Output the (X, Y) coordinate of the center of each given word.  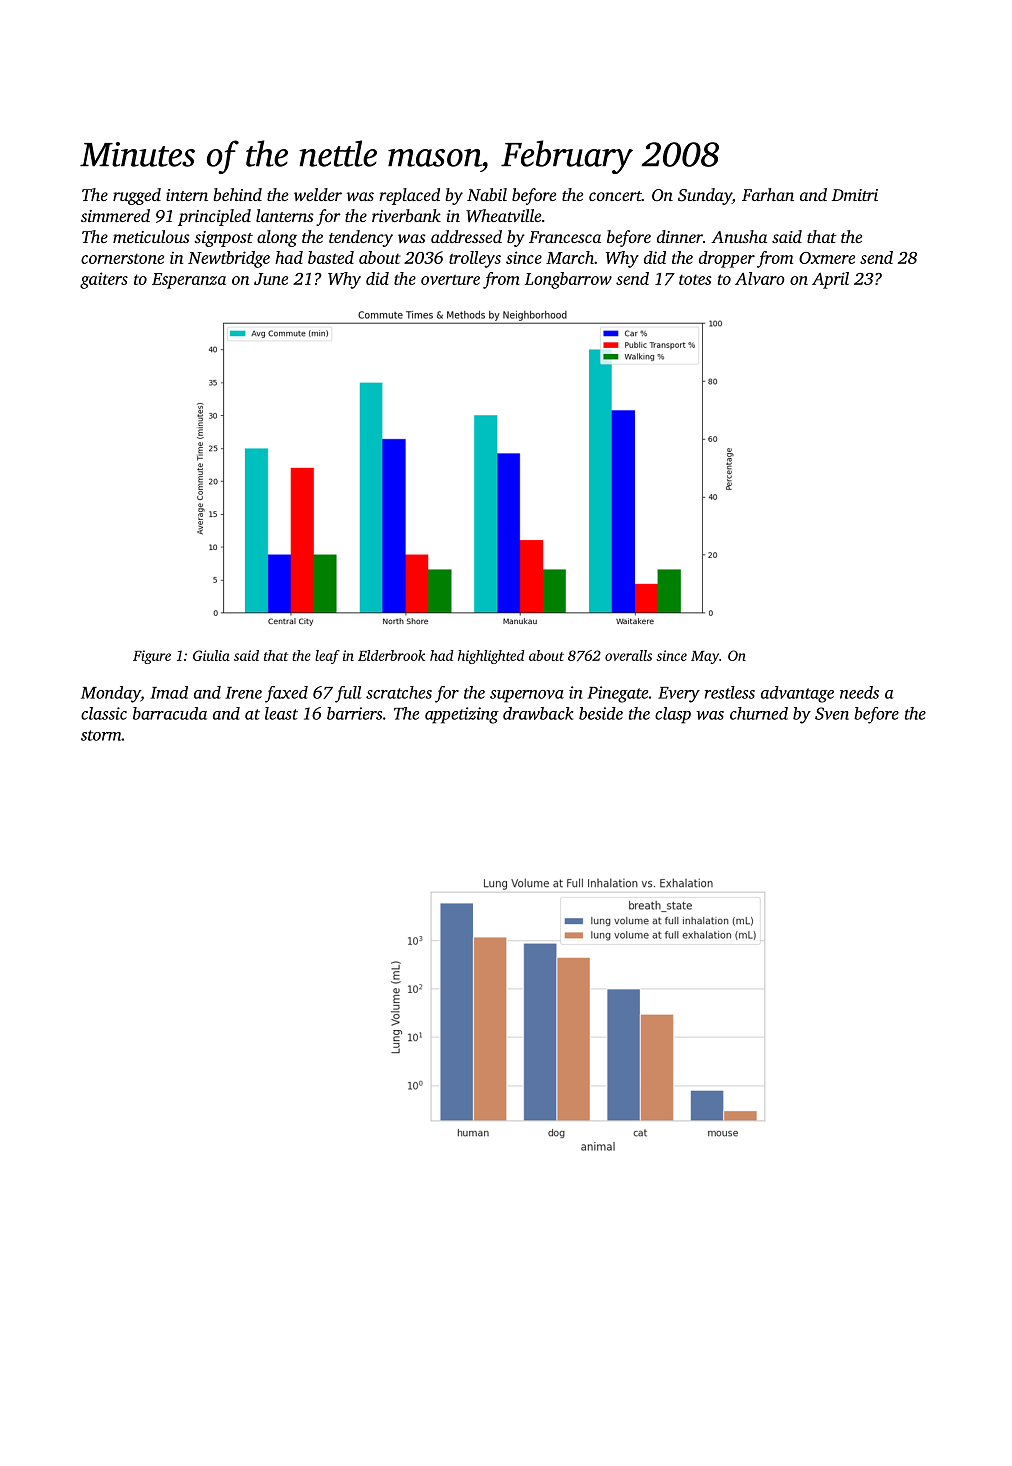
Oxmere (827, 258)
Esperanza (189, 281)
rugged (137, 196)
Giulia (211, 655)
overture (450, 279)
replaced (409, 196)
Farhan (768, 194)
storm (101, 735)
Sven (832, 713)
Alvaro (760, 278)
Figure (152, 657)
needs (859, 692)
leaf (327, 657)
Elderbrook (391, 655)
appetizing (462, 715)
